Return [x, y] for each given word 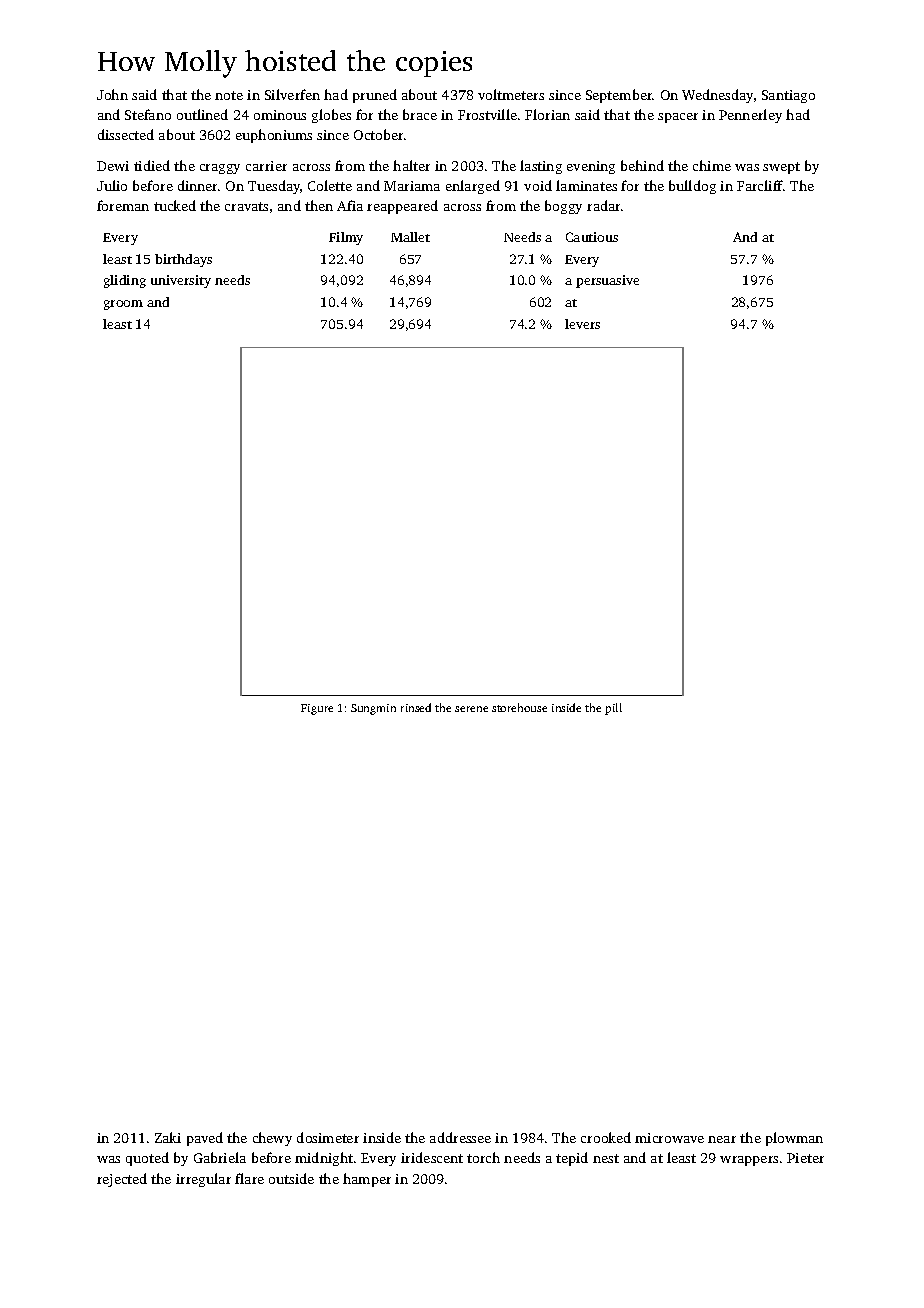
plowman [794, 1139]
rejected [122, 1180]
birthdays [183, 260]
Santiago [788, 96]
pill [613, 709]
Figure [317, 709]
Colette [330, 185]
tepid [572, 1159]
